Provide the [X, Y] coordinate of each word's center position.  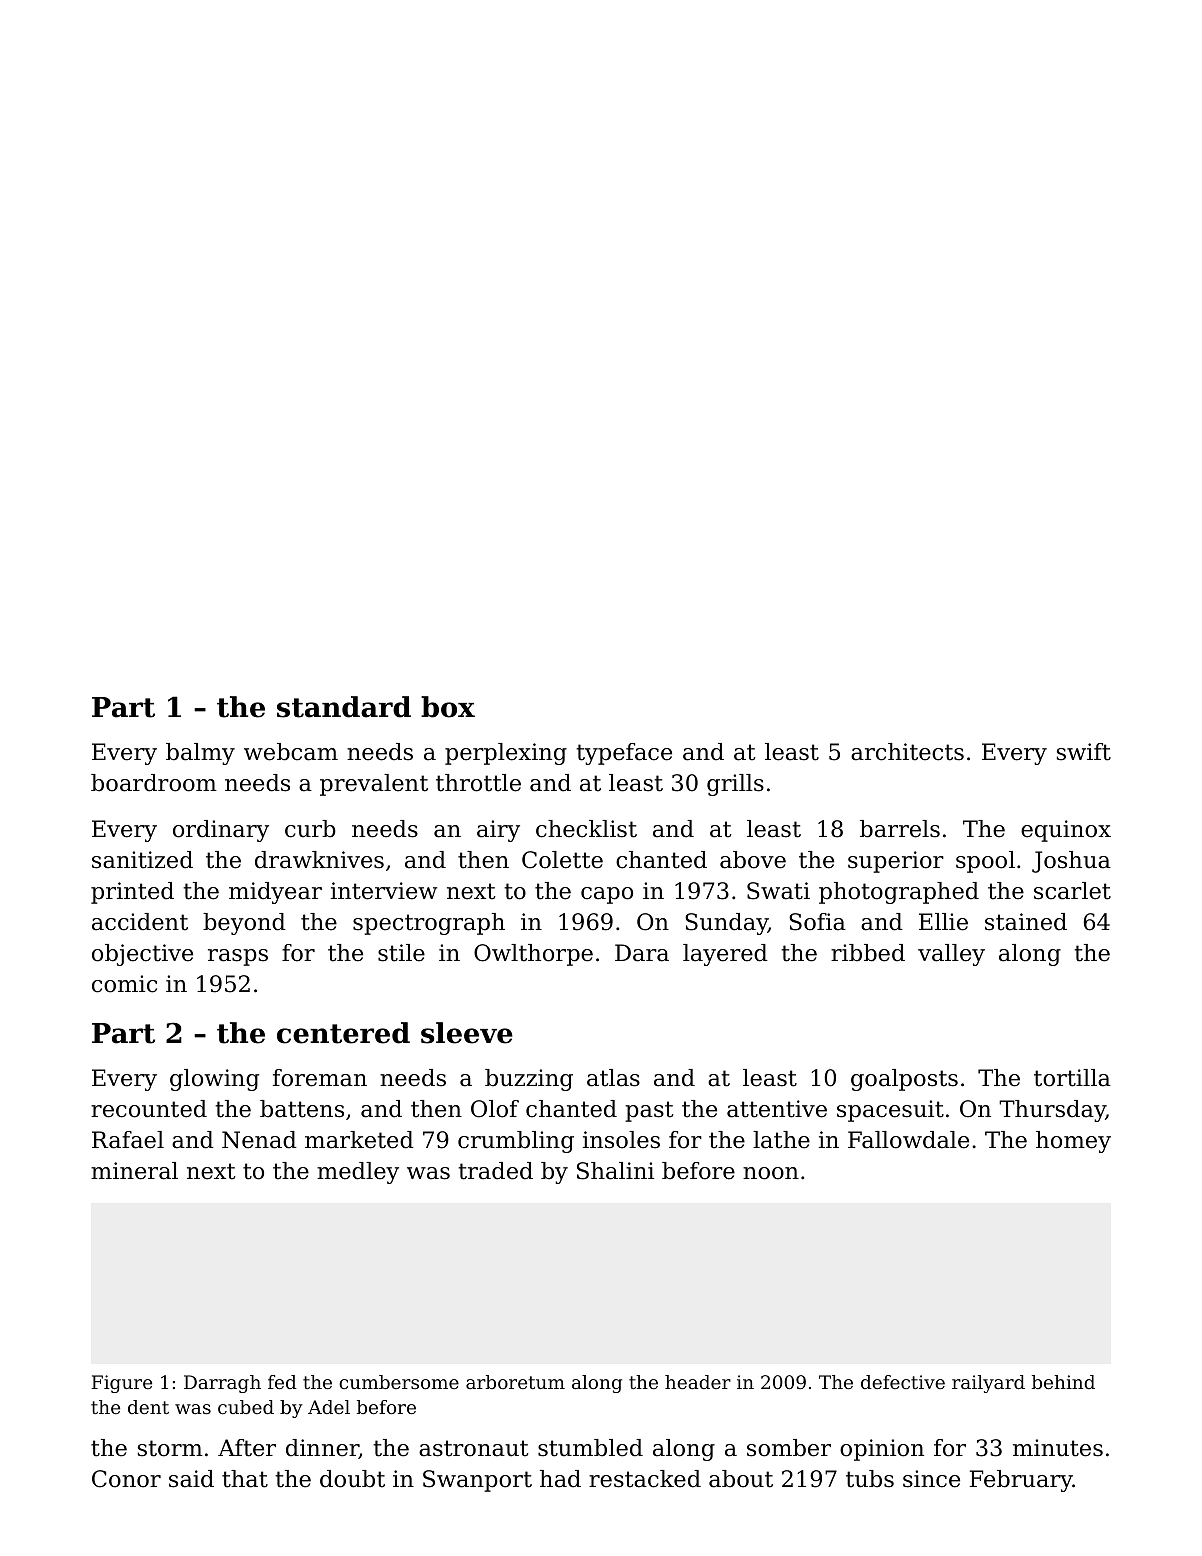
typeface [624, 754]
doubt [352, 1479]
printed [132, 893]
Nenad [259, 1140]
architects [907, 752]
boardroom [154, 783]
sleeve [467, 1033]
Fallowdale [908, 1140]
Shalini [615, 1171]
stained [1026, 922]
